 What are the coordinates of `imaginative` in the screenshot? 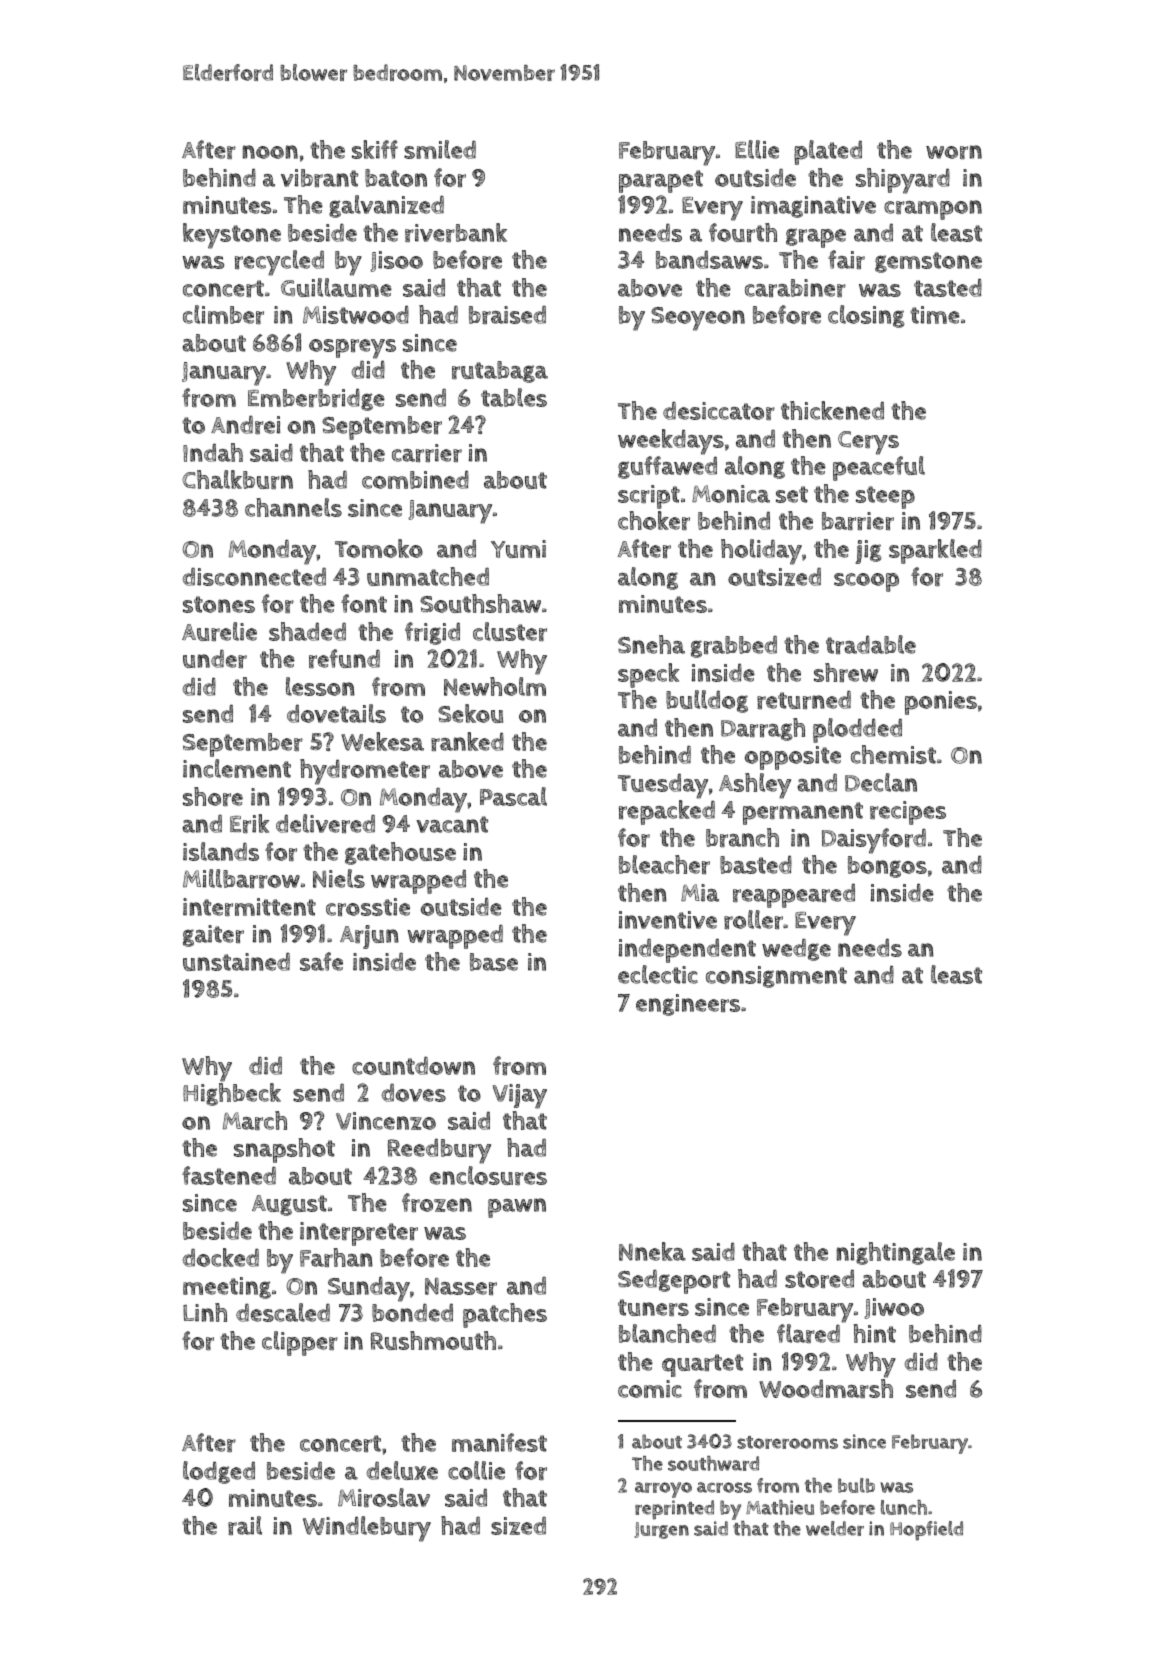 It's located at (813, 207).
